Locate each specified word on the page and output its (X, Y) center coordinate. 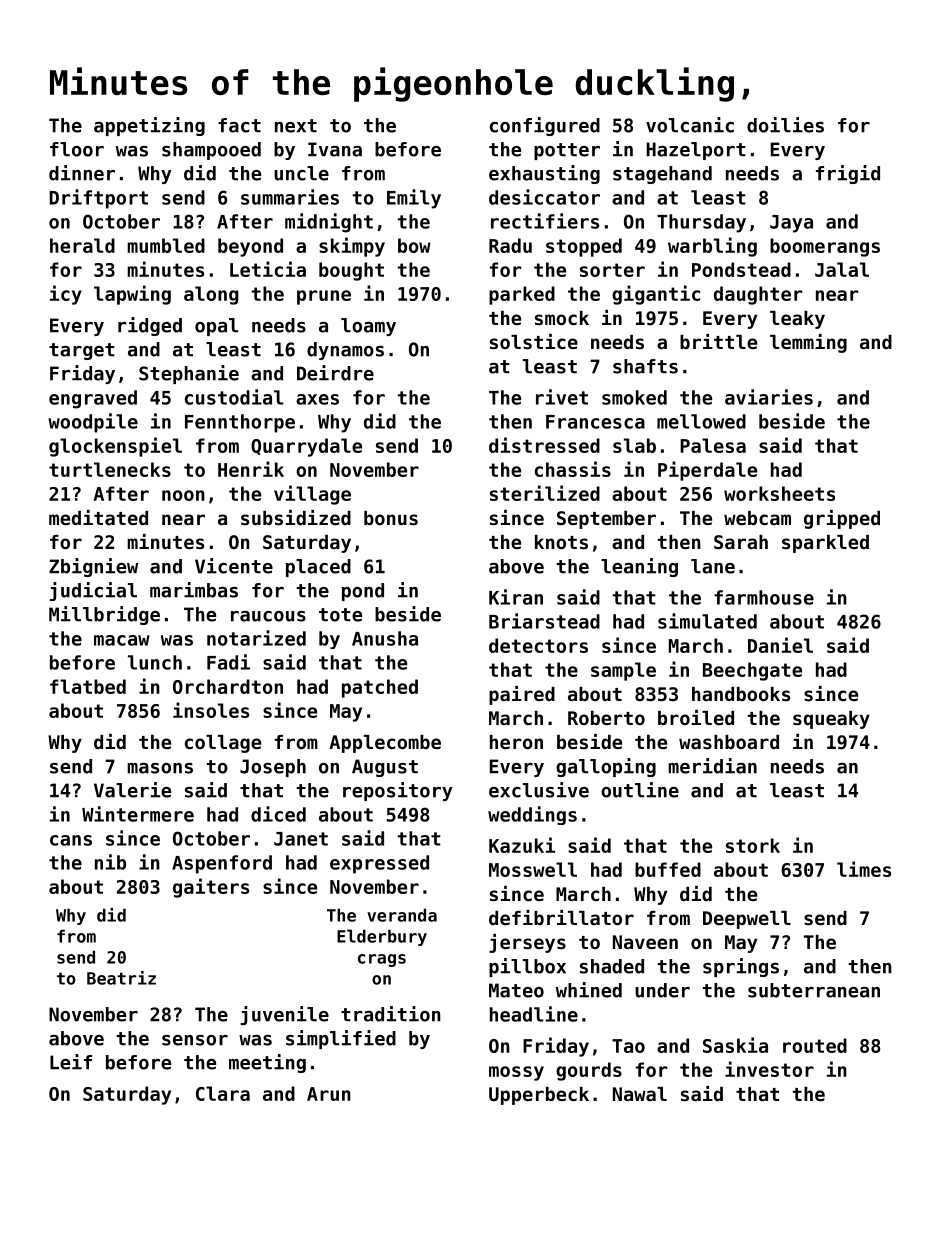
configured (545, 126)
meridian (712, 766)
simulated (707, 621)
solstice (534, 341)
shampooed (211, 151)
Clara (223, 1093)
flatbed (88, 686)
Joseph (273, 768)
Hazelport (696, 151)
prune (324, 297)
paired (522, 695)
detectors (538, 645)
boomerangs (825, 247)
